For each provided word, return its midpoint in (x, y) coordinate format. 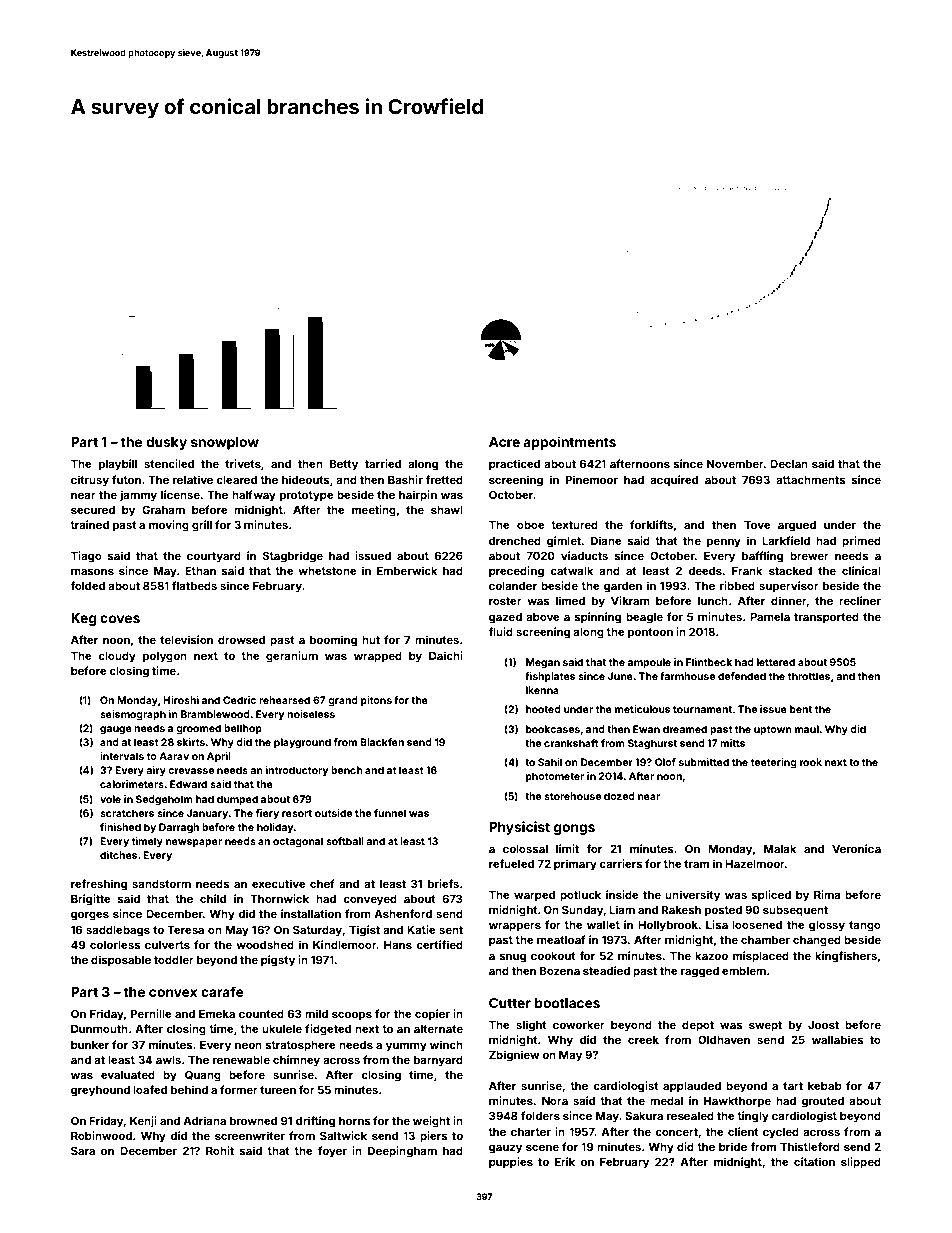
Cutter (510, 1003)
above (543, 617)
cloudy (117, 657)
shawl (447, 510)
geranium (292, 657)
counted (261, 1014)
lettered (776, 662)
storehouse (572, 796)
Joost (823, 1025)
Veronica (856, 848)
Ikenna (542, 690)
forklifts (651, 524)
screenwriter (250, 1135)
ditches (118, 855)
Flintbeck (709, 662)
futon (126, 479)
